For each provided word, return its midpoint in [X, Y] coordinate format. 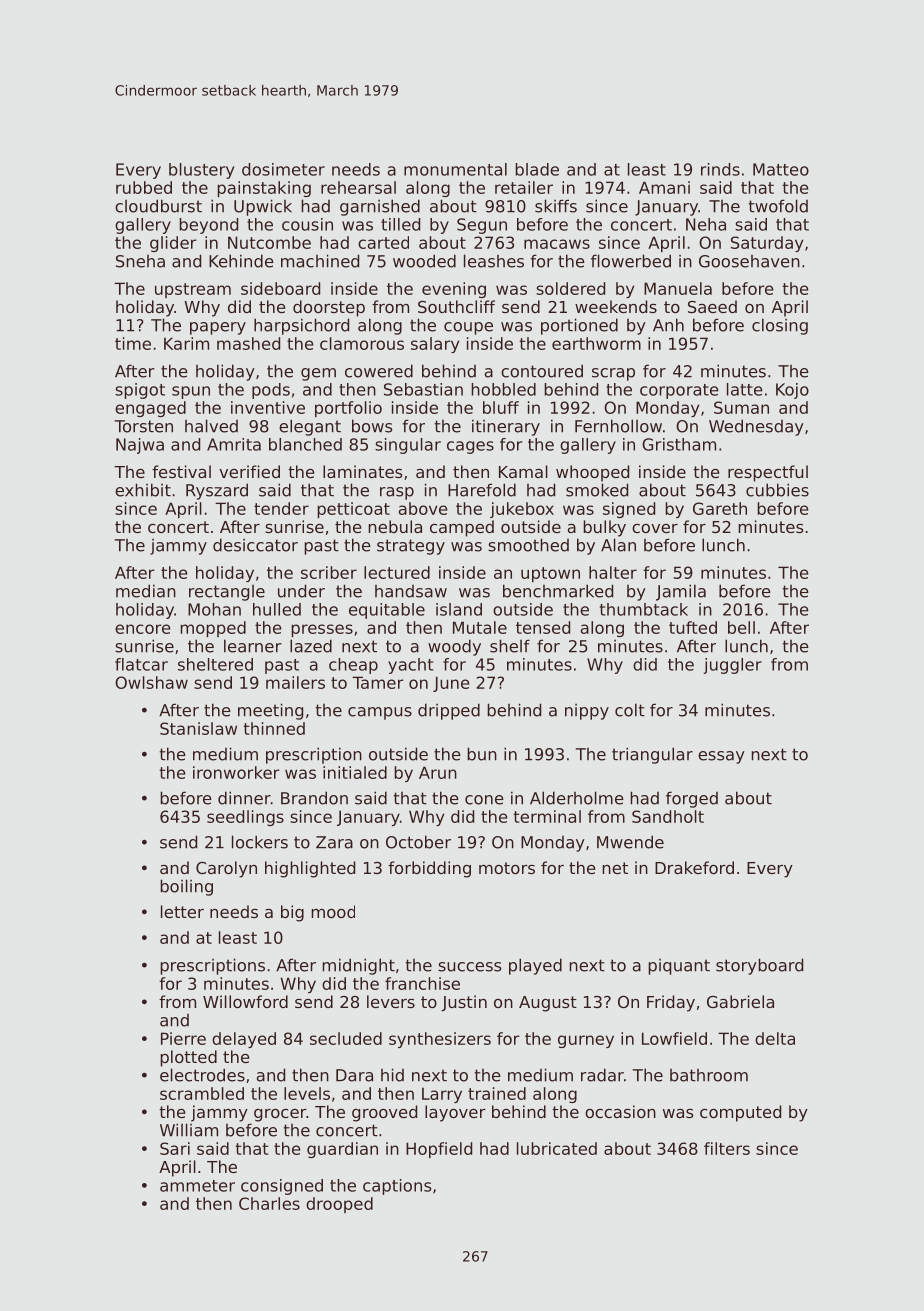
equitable [387, 611]
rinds [720, 169]
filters [727, 1148]
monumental [455, 169]
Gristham [679, 444]
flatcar [141, 664]
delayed [244, 1040]
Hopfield [439, 1150]
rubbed [144, 187]
